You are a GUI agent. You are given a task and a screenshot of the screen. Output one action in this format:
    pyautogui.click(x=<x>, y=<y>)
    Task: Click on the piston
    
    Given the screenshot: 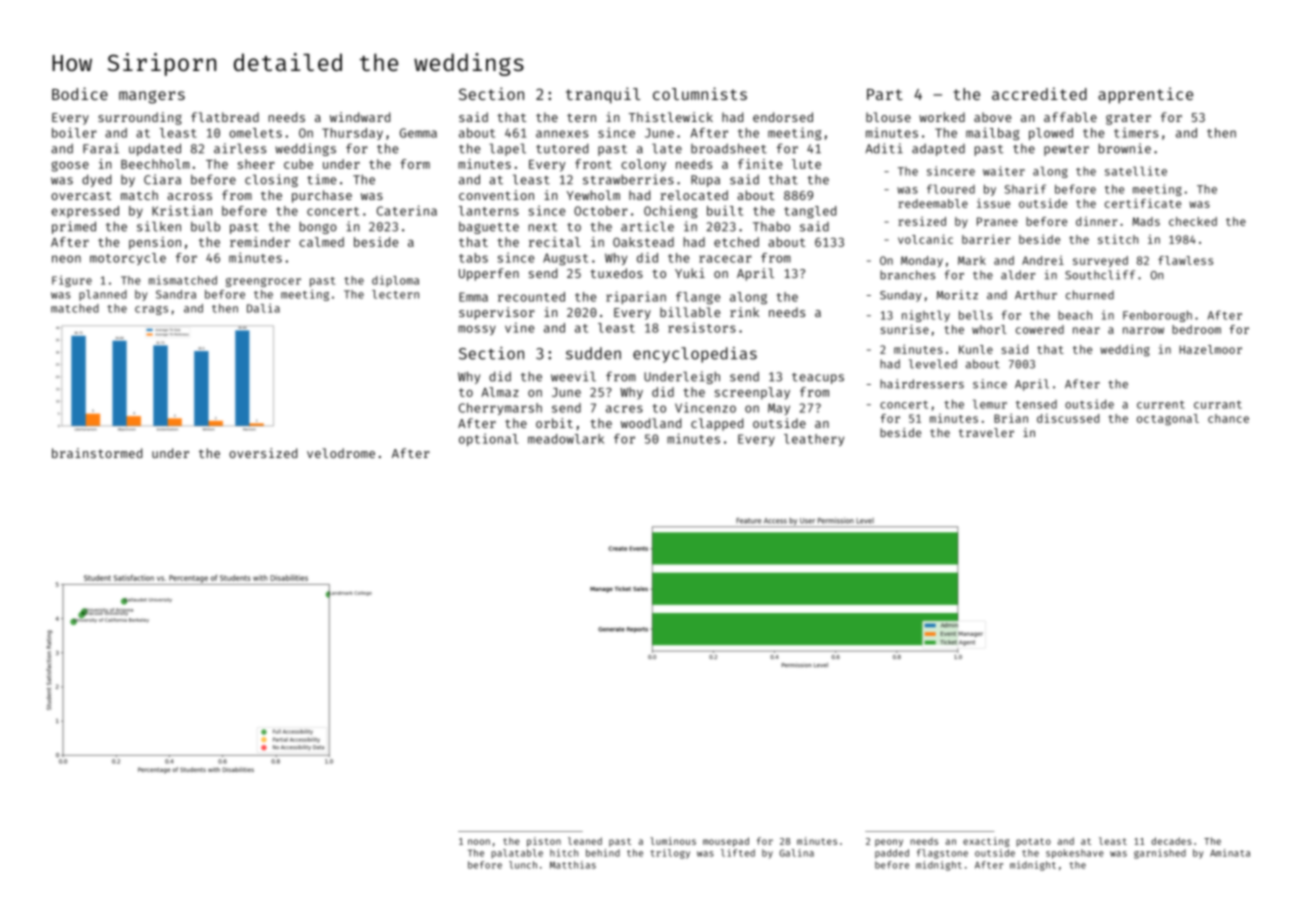 What is the action you would take?
    pyautogui.click(x=544, y=842)
